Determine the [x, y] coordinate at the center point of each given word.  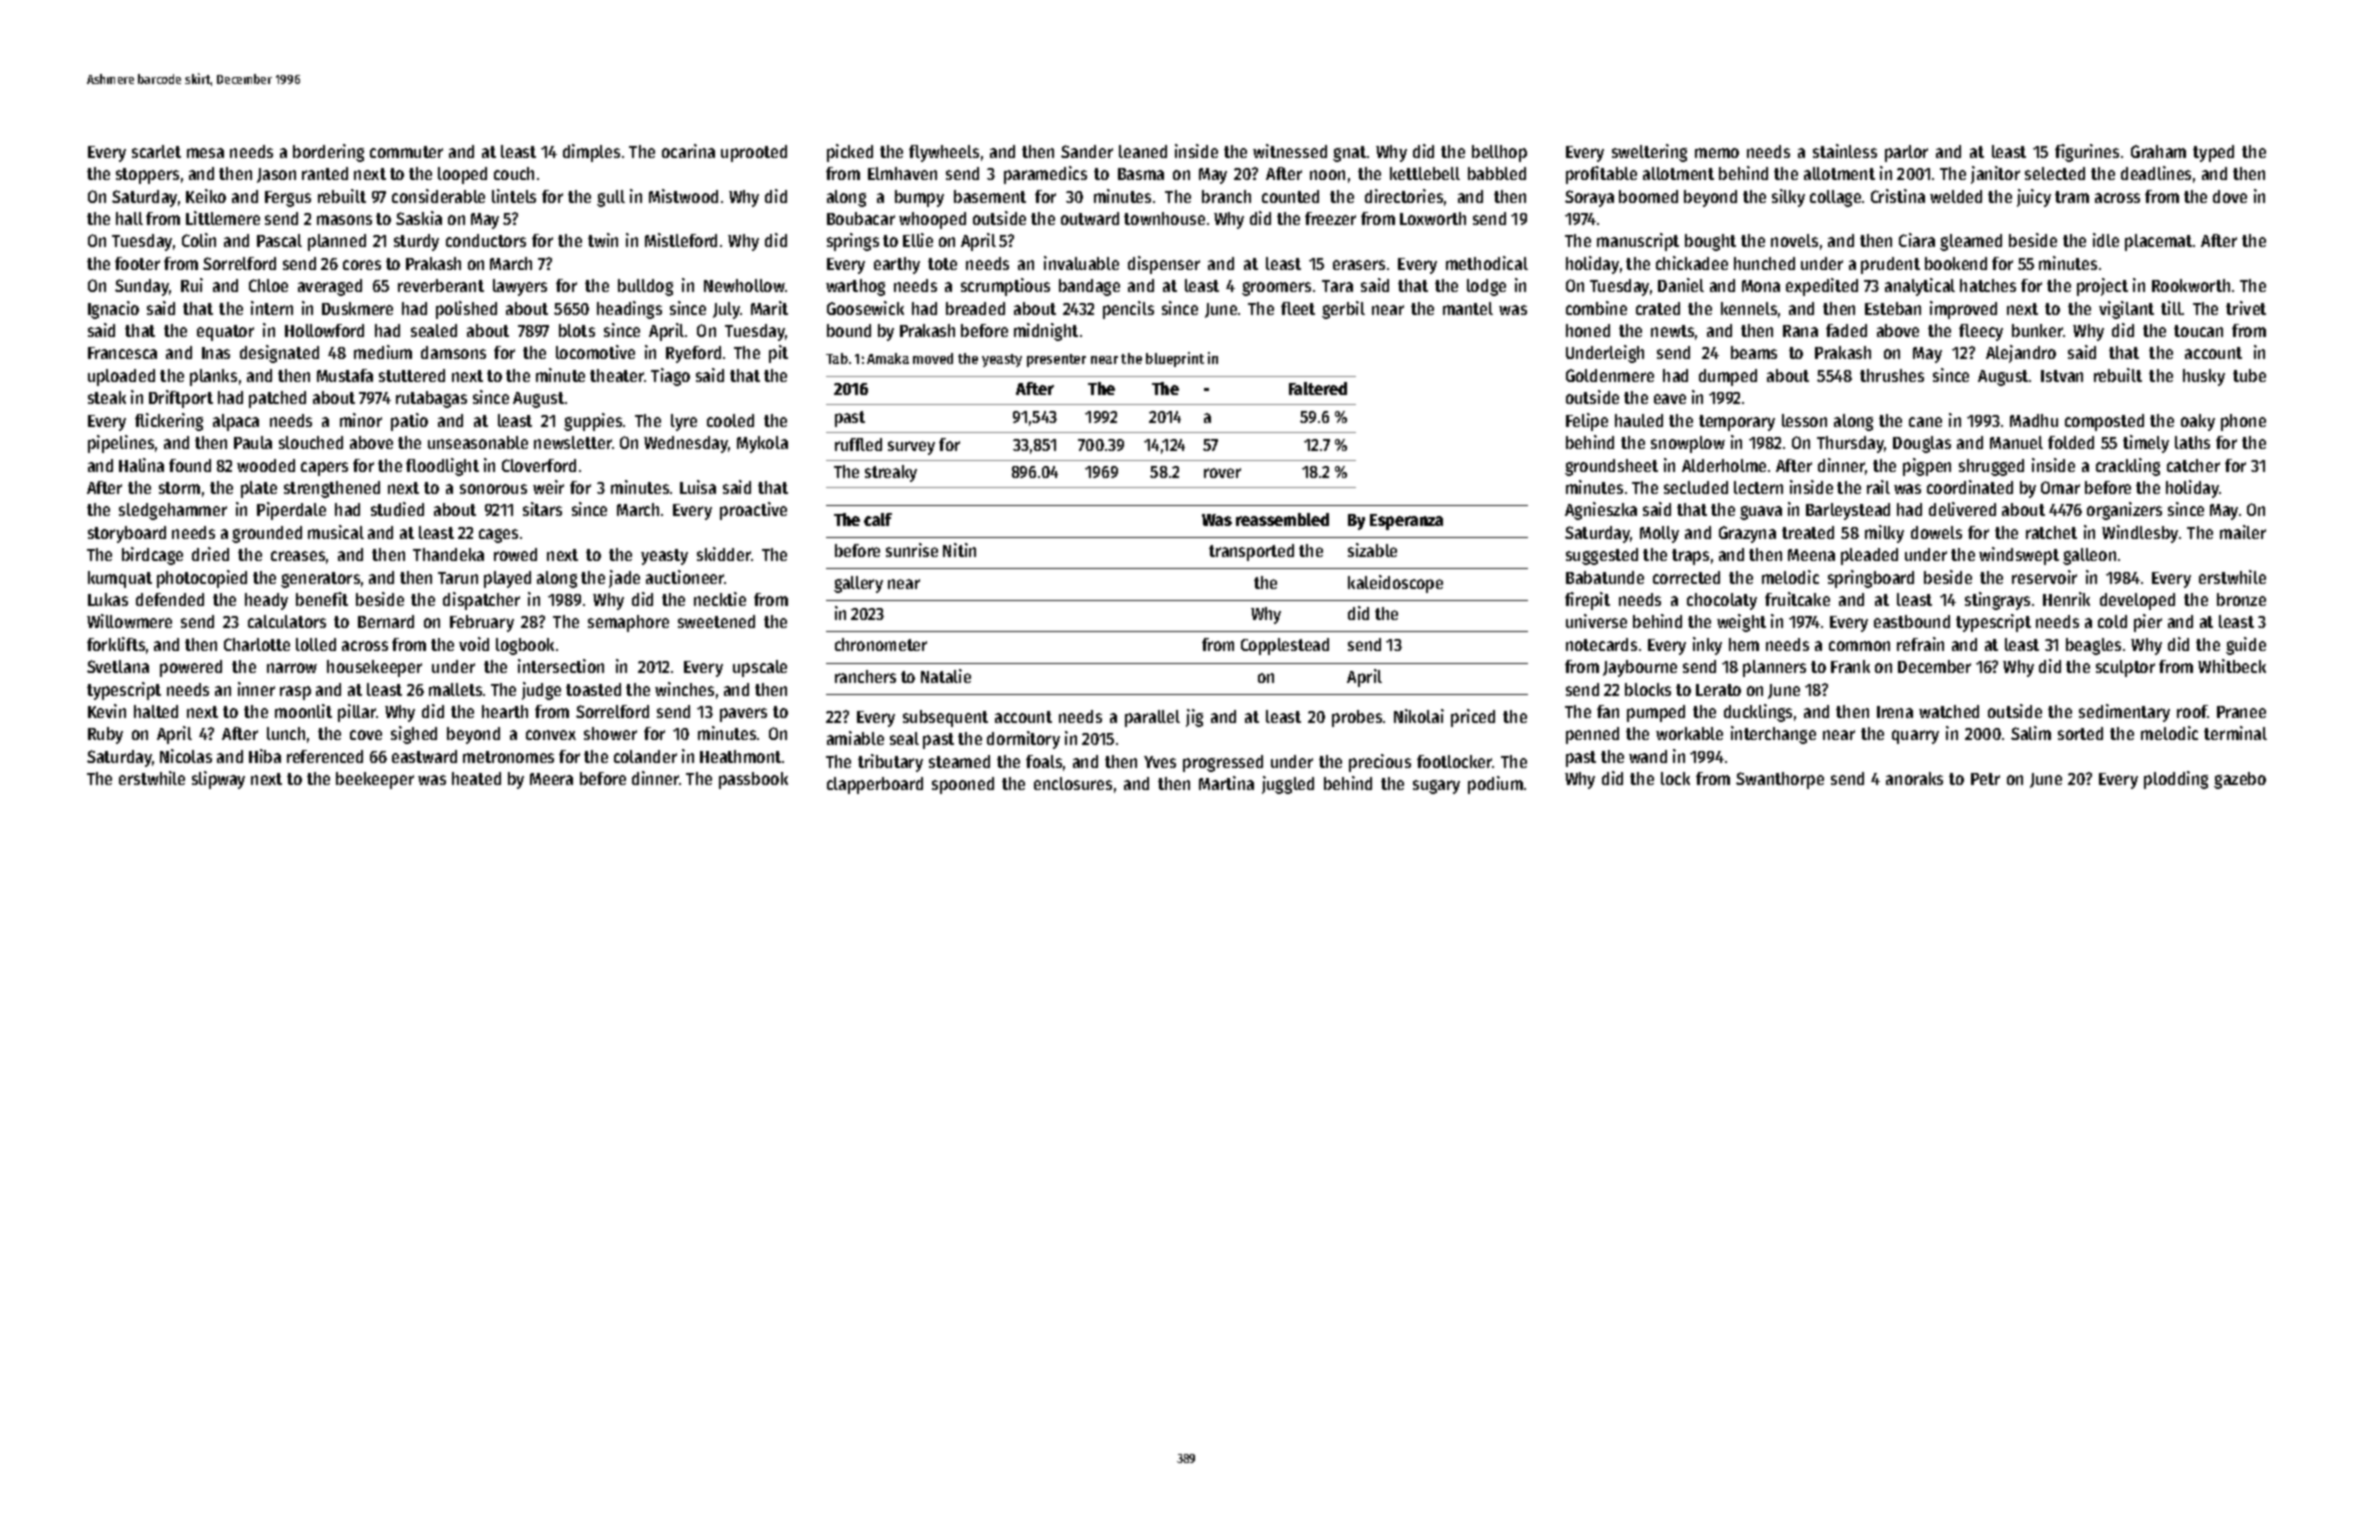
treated [1808, 532]
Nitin [959, 550]
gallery [858, 584]
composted [2104, 422]
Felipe [1587, 422]
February [482, 623]
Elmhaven [902, 173]
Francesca [122, 353]
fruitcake [1797, 599]
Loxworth [1433, 218]
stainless [1845, 151]
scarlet [156, 151]
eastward [424, 756]
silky [1788, 198]
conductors [486, 240]
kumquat [120, 579]
